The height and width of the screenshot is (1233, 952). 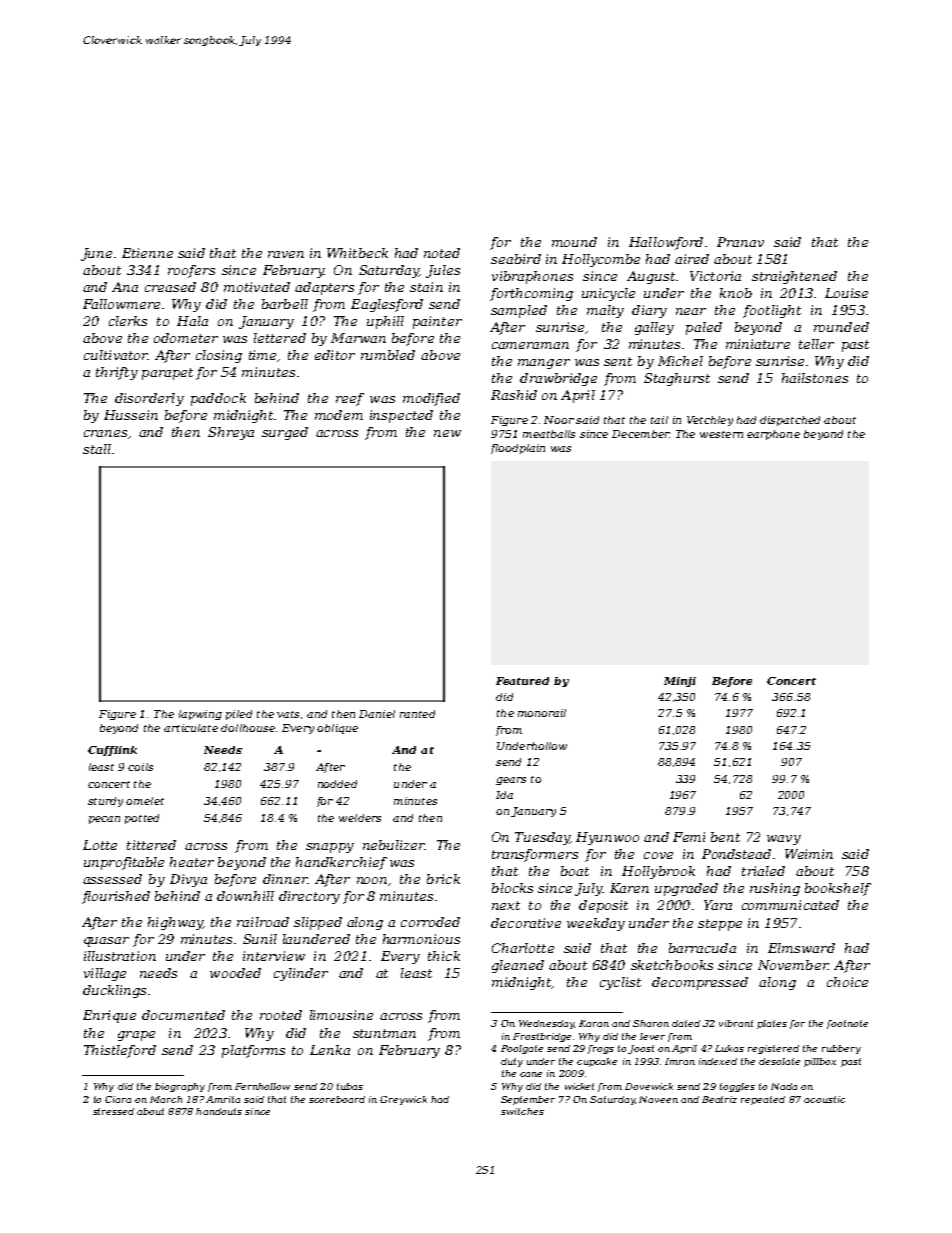 I want to click on Shreya, so click(x=231, y=433).
